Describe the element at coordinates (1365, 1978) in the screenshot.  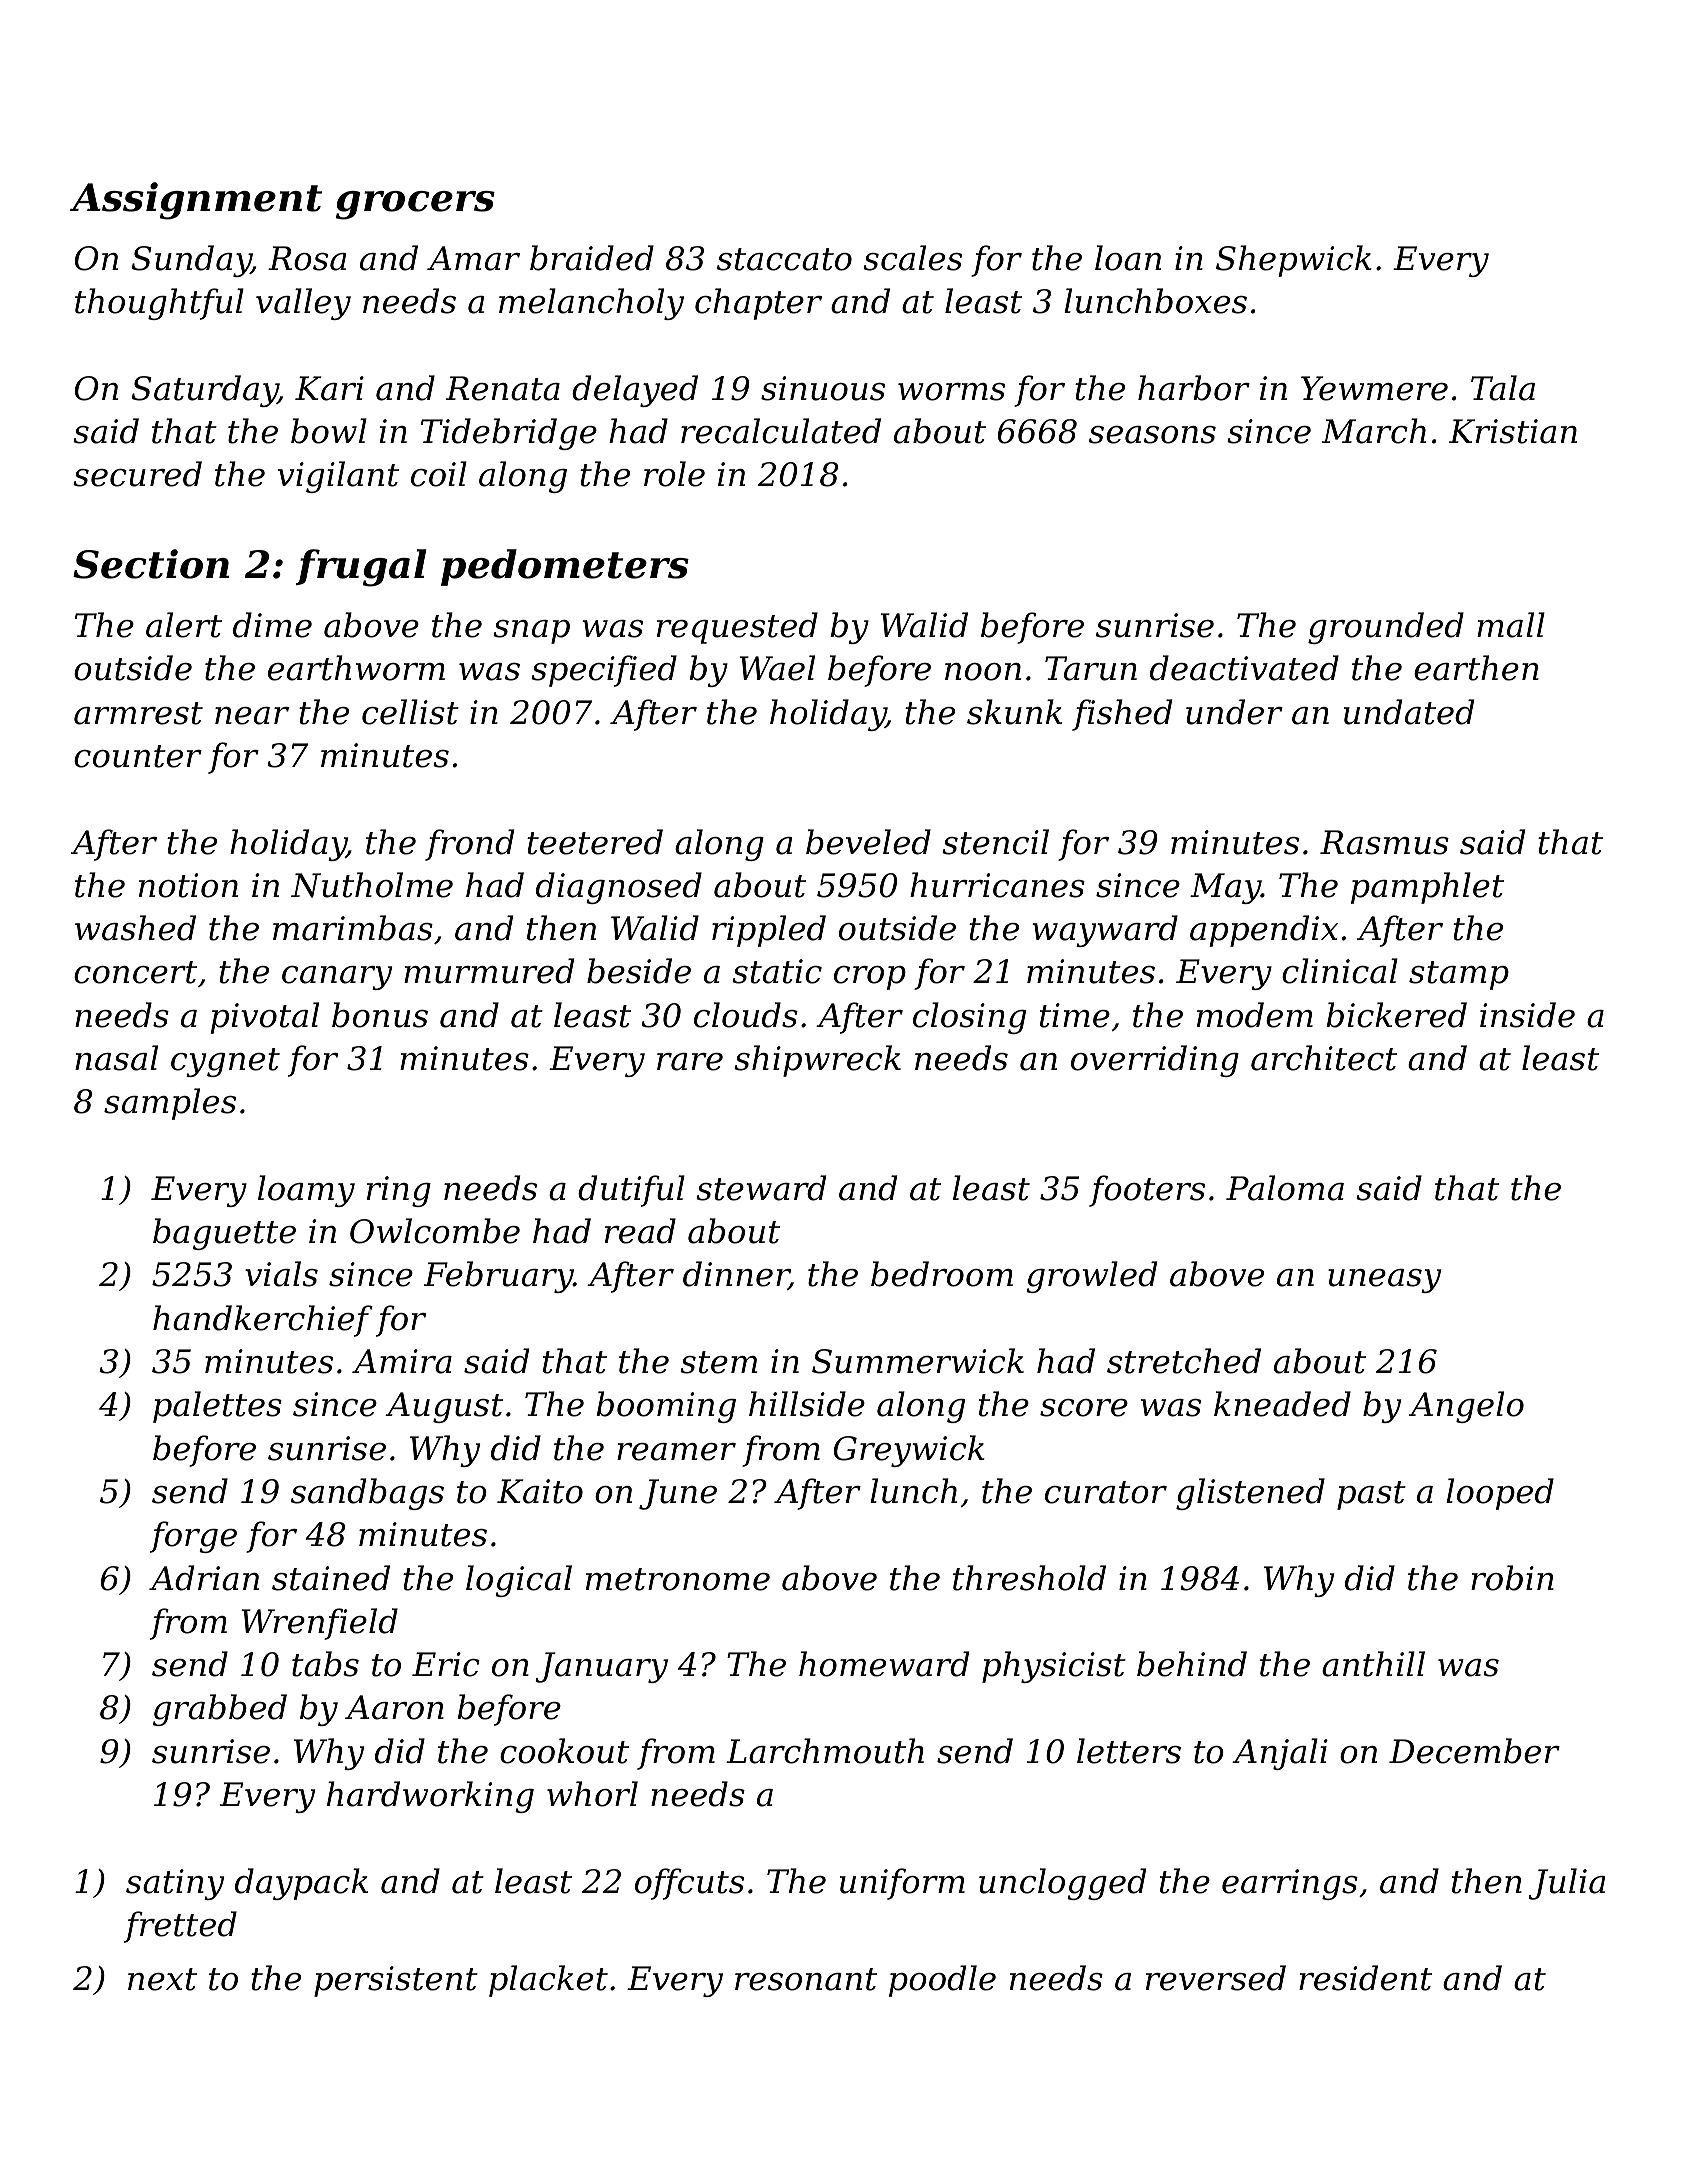
I see `resident` at that location.
